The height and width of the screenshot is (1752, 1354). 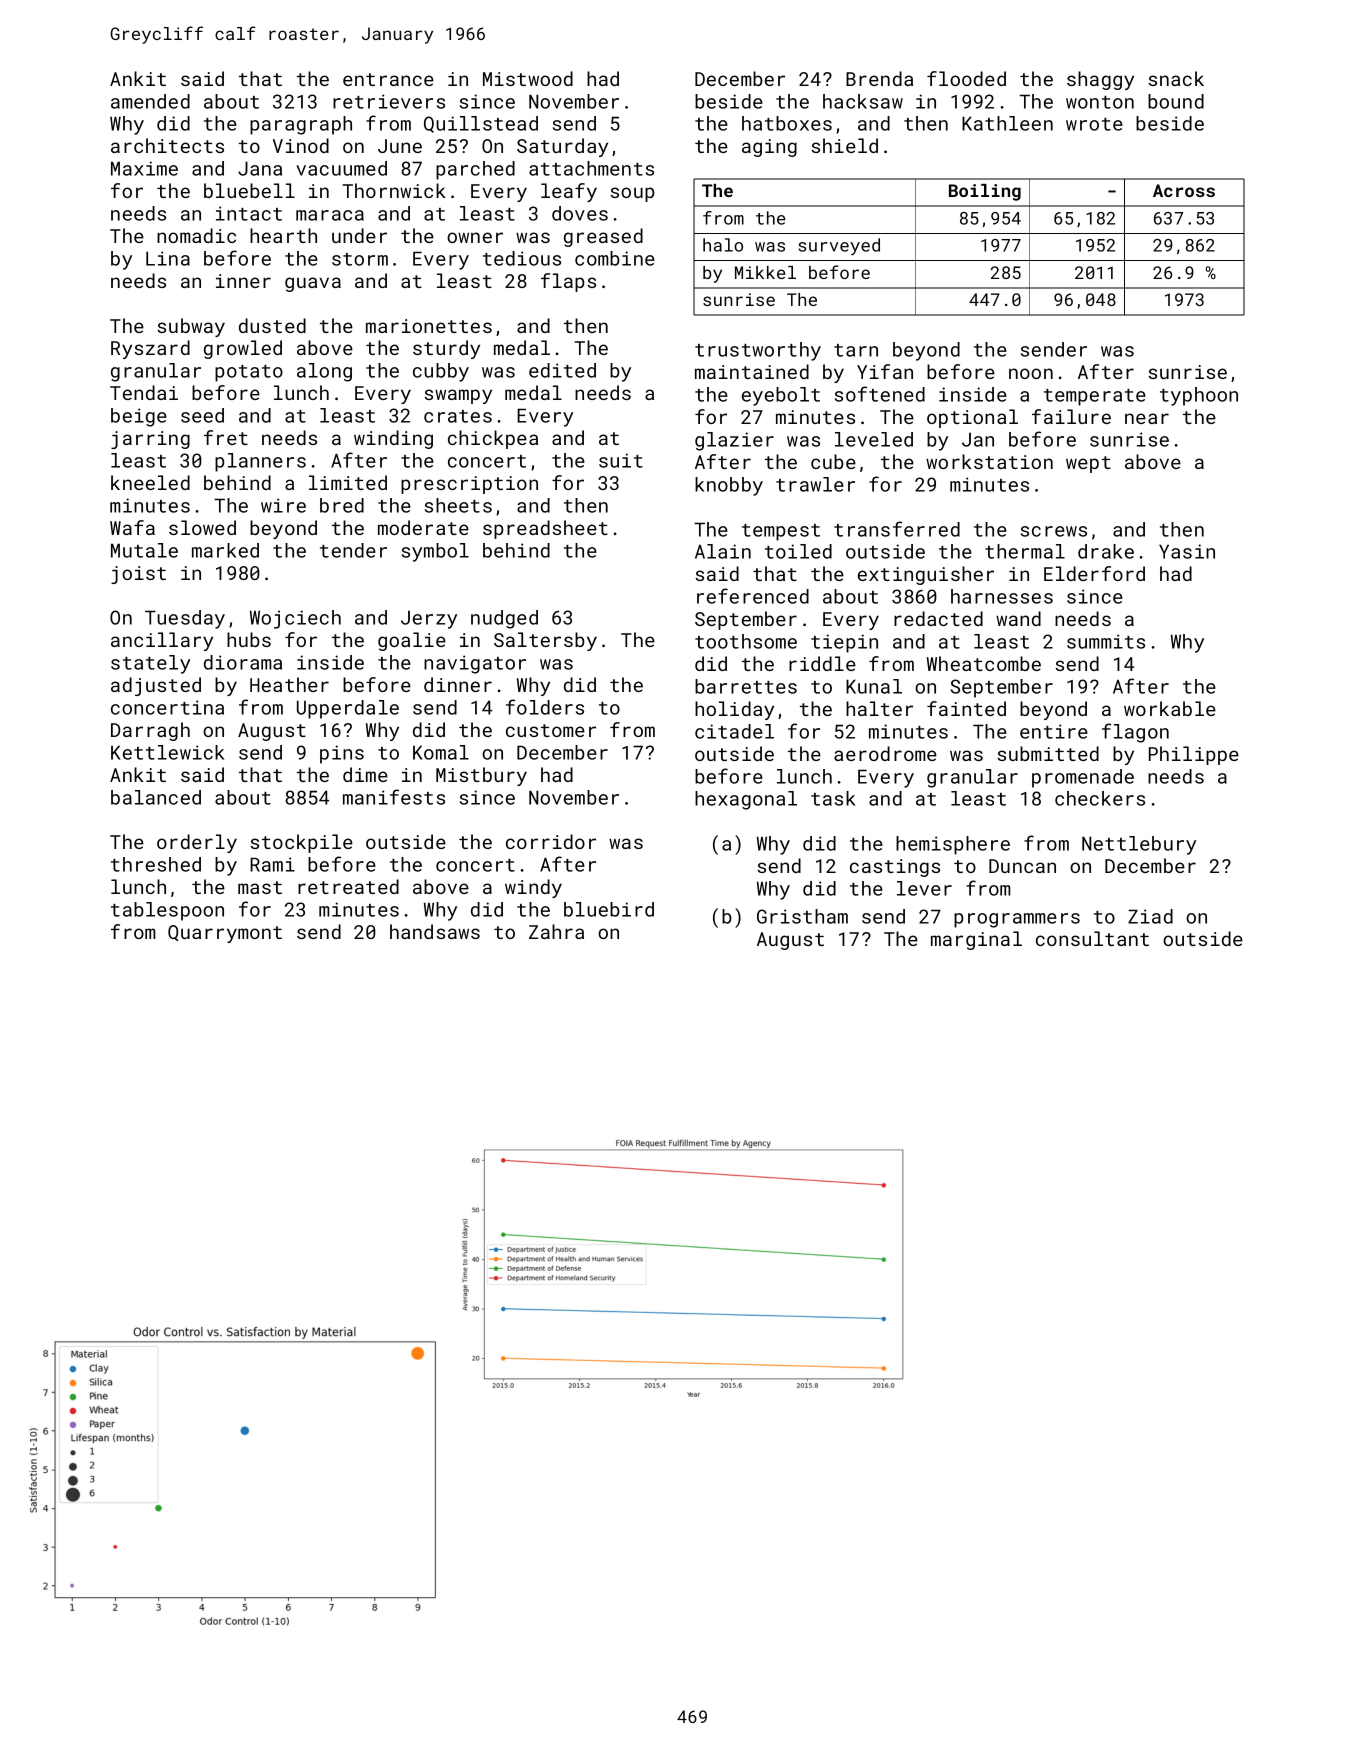 I want to click on temperate, so click(x=1095, y=397).
